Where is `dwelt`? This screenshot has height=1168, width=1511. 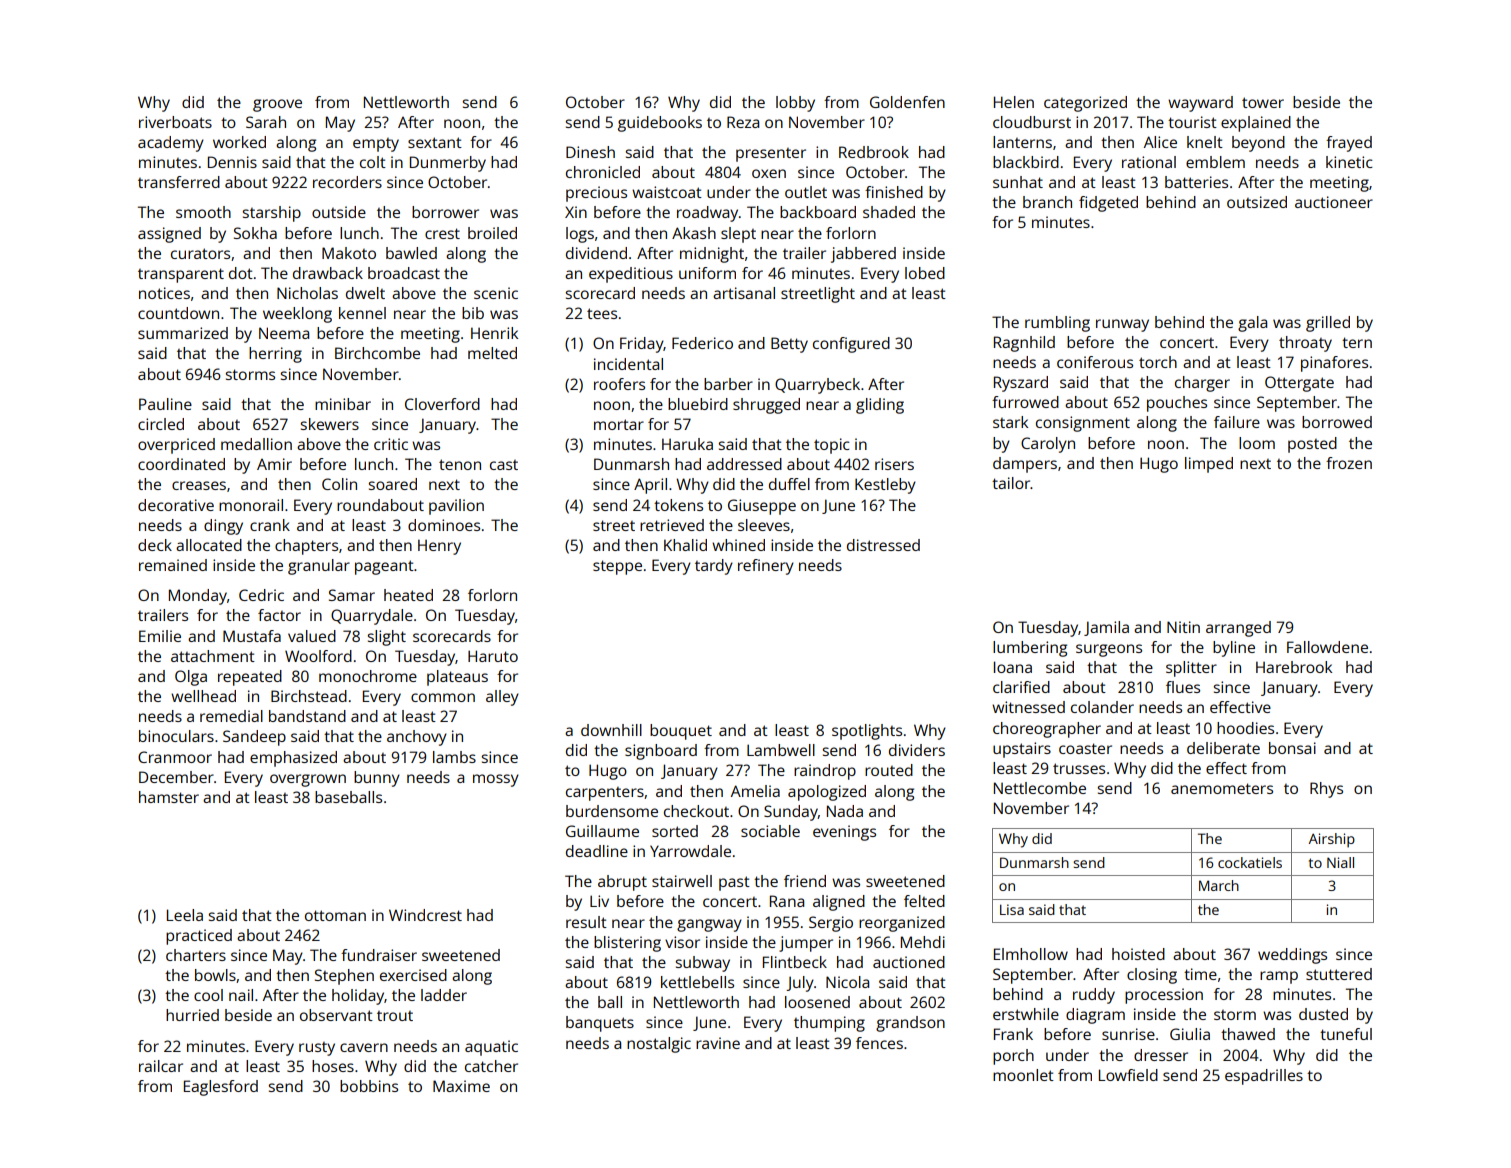
dwelt is located at coordinates (365, 293).
